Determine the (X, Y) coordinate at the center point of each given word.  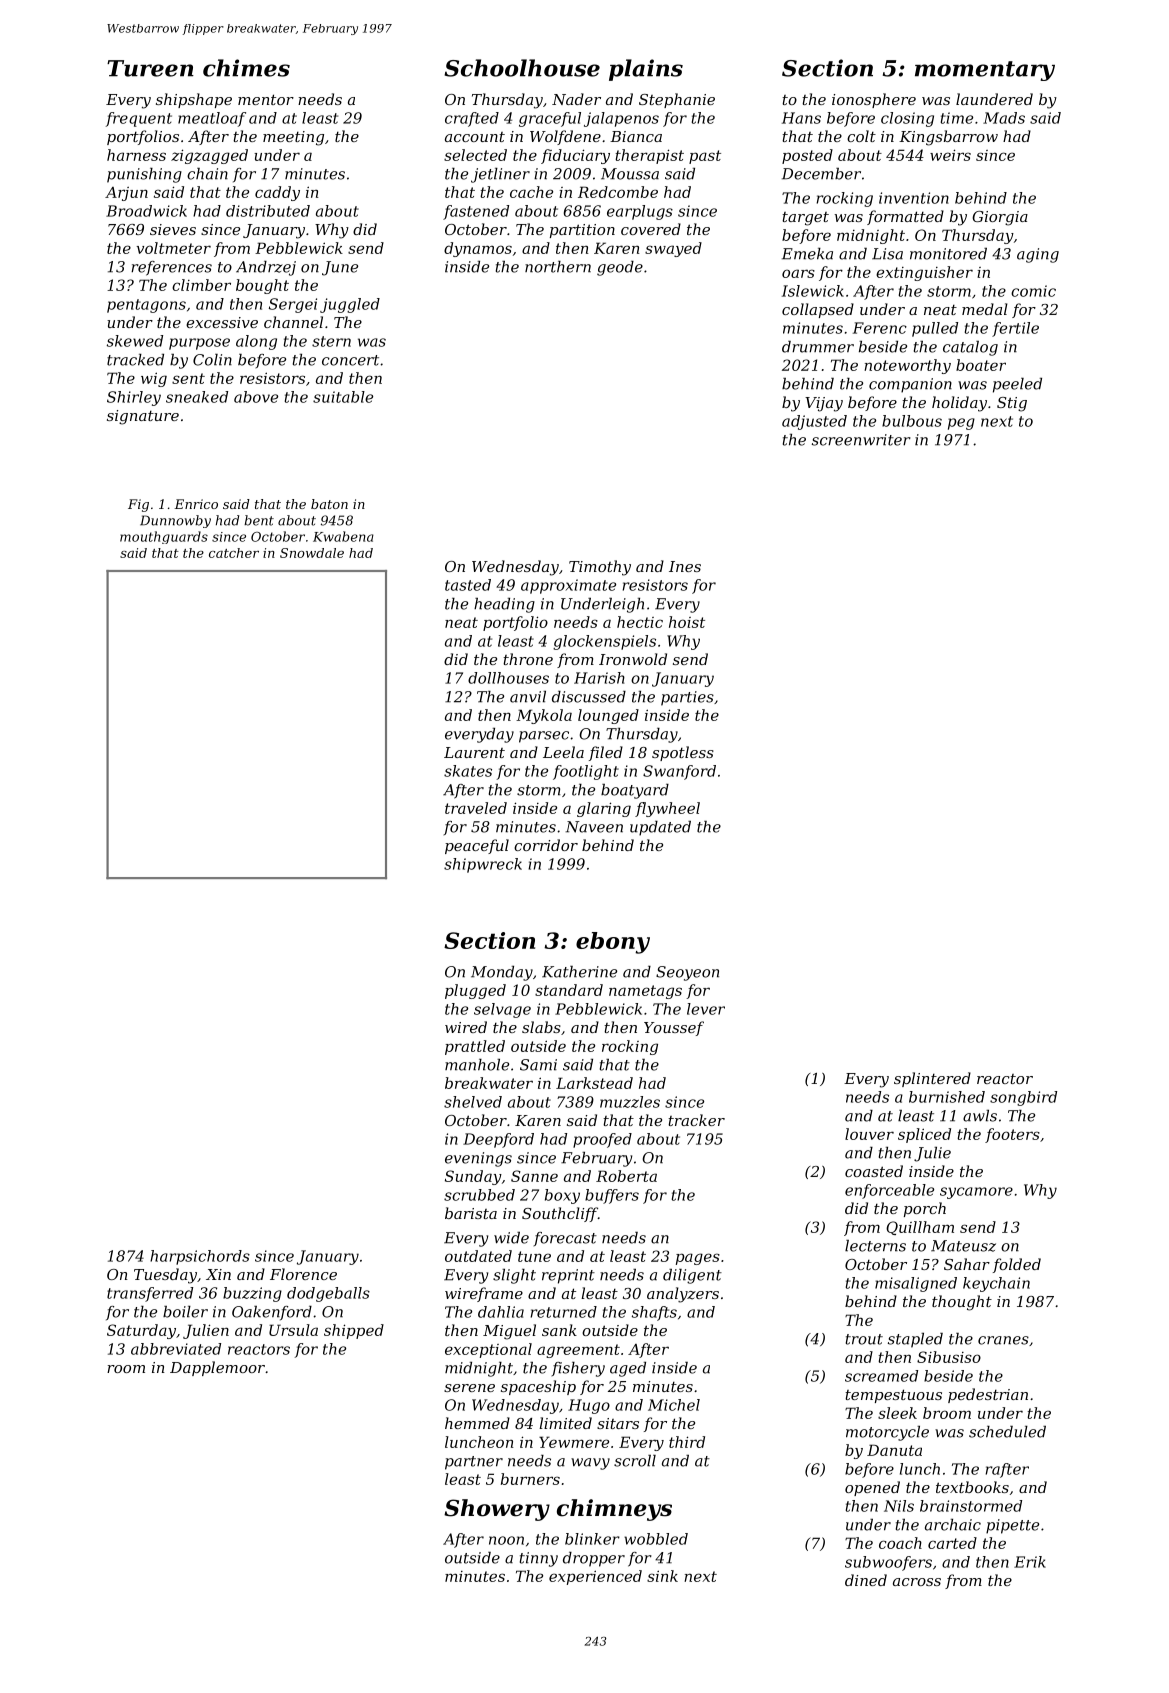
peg (961, 424)
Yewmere (574, 1442)
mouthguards (164, 537)
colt (861, 136)
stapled (915, 1340)
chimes (246, 68)
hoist (687, 622)
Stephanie (677, 100)
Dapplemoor (217, 1368)
